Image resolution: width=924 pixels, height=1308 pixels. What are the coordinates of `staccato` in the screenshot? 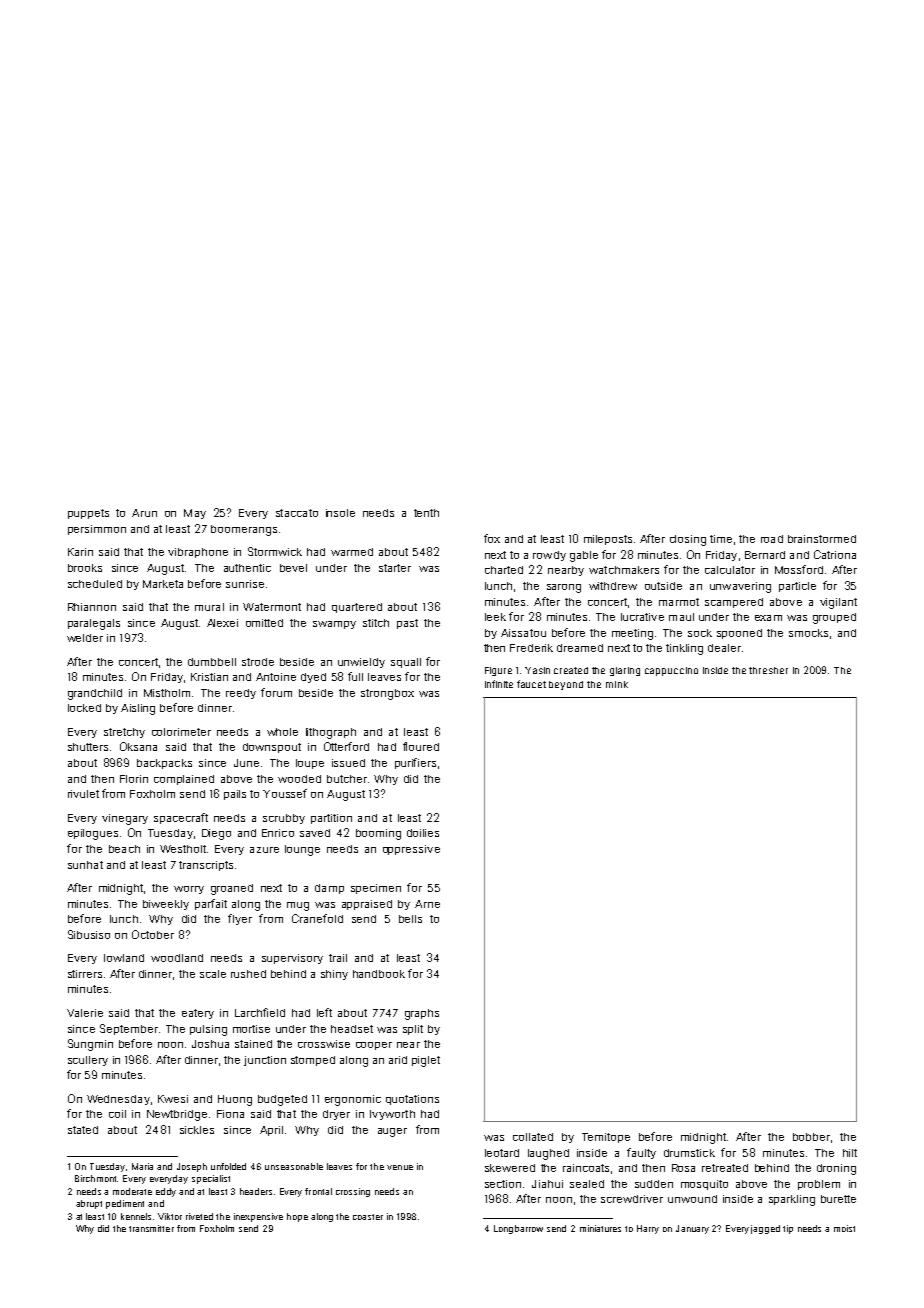 It's located at (297, 513).
